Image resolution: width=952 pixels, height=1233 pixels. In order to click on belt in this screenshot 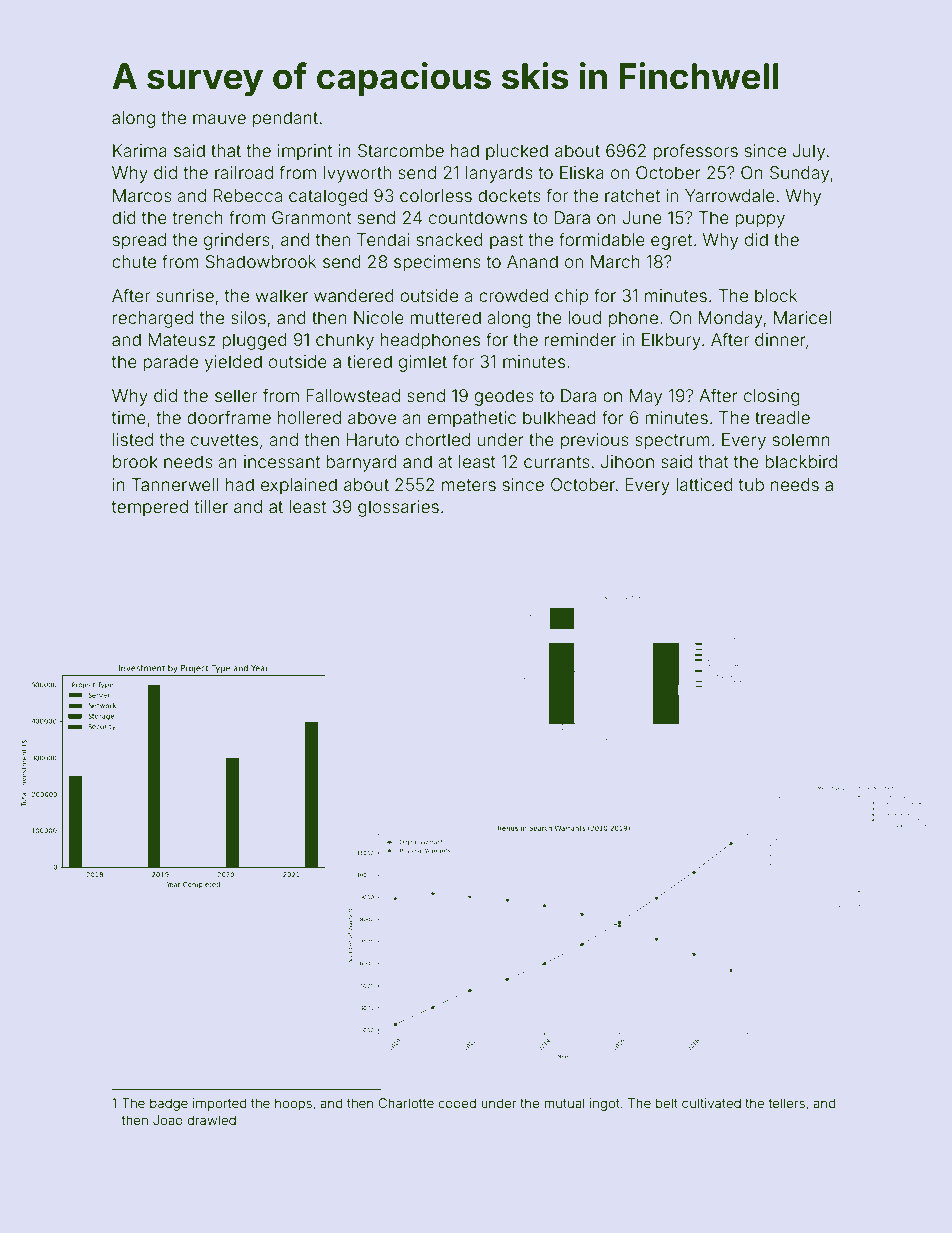, I will do `click(667, 1103)`.
